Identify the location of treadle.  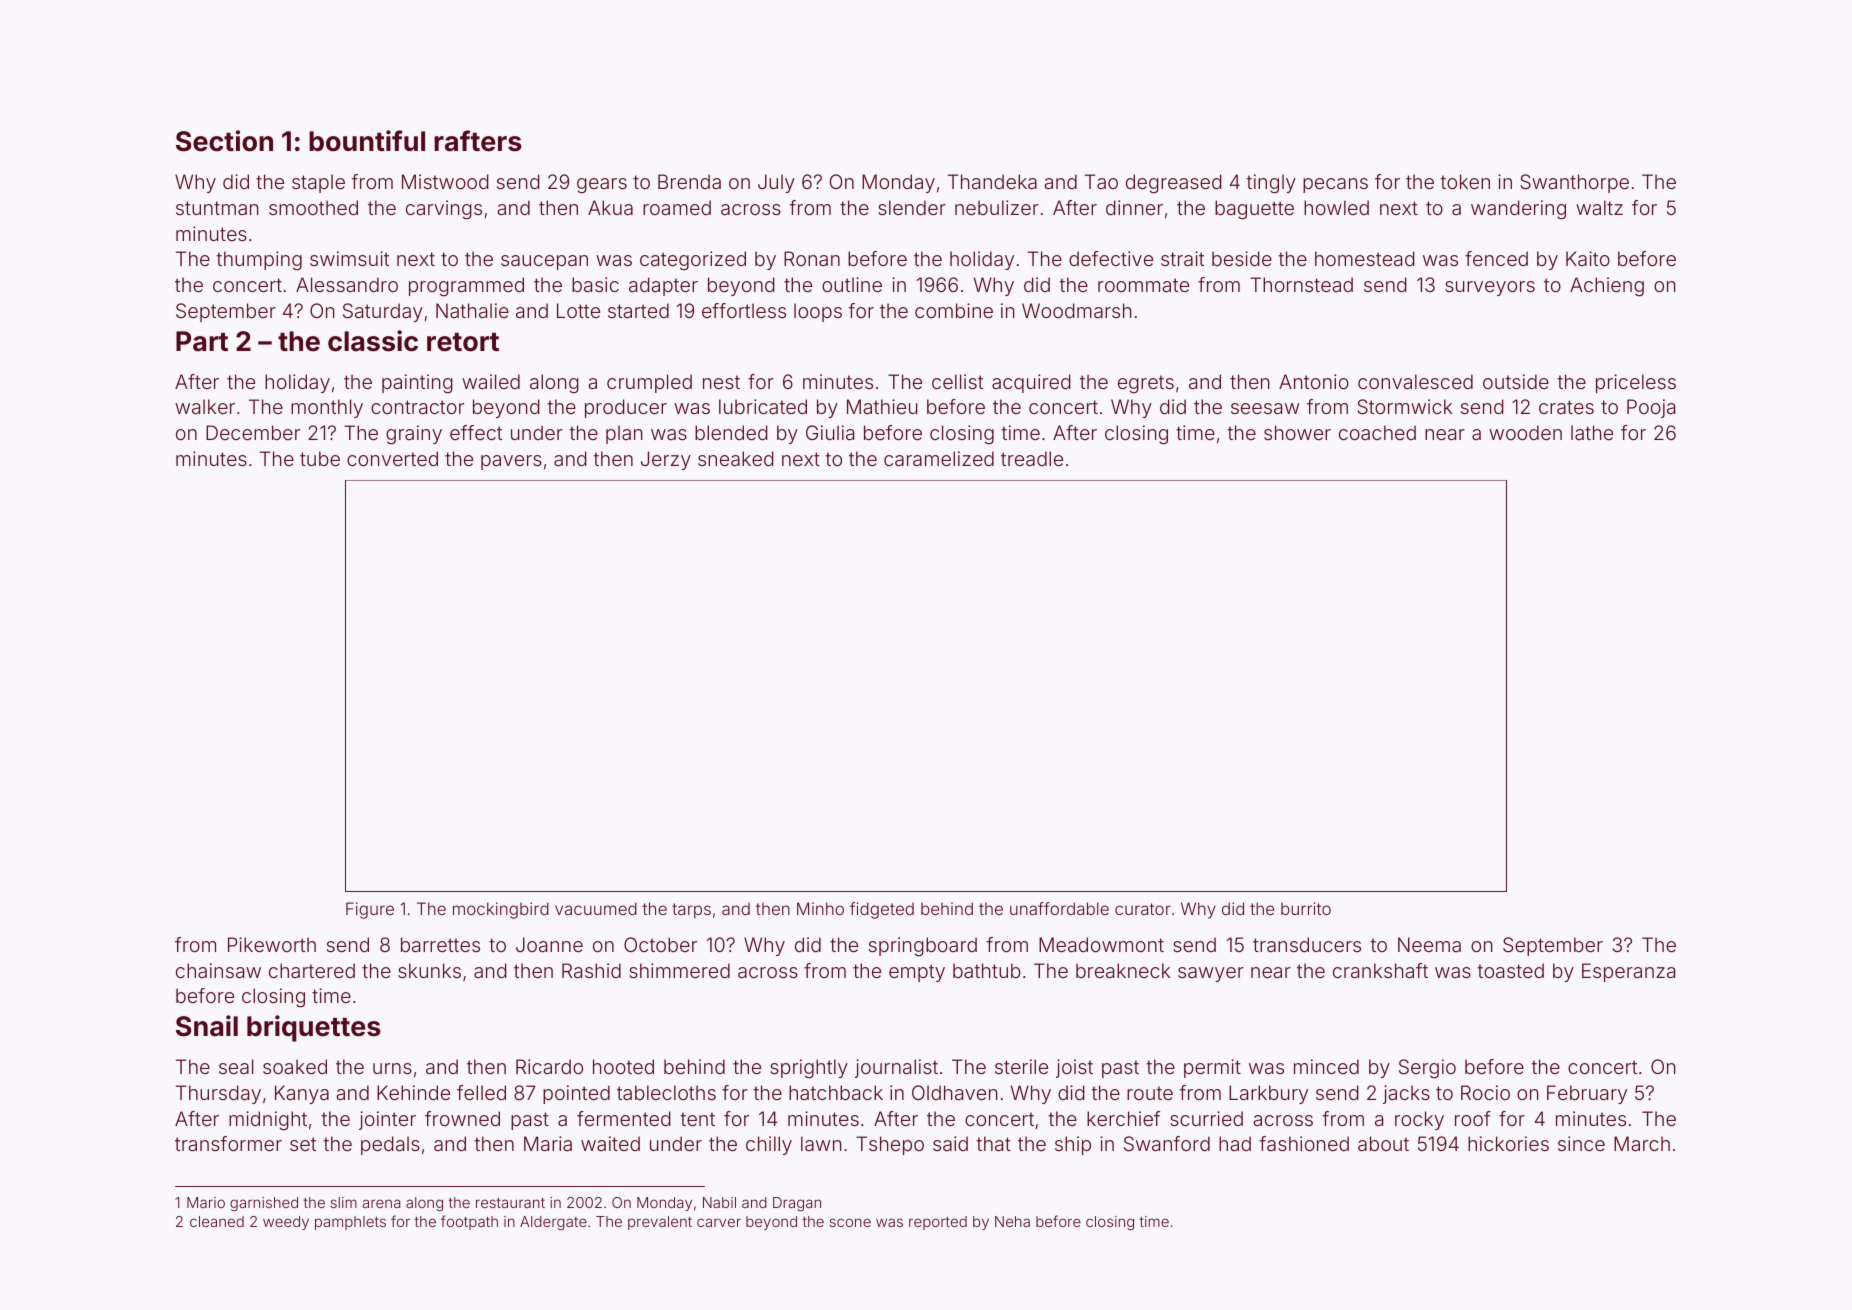
(1032, 458).
